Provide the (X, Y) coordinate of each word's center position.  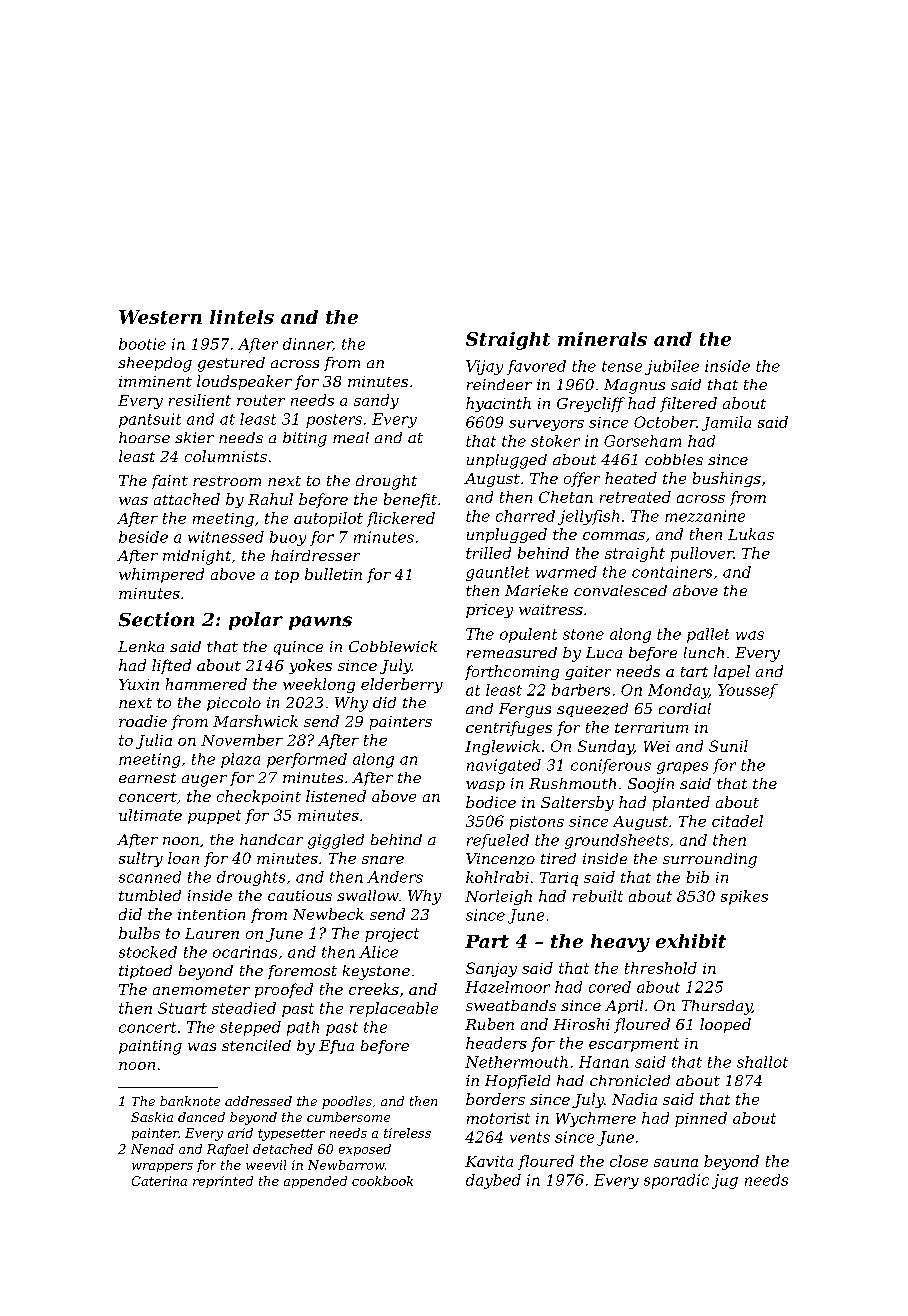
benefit (410, 500)
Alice (378, 952)
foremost (302, 972)
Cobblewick (393, 646)
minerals (602, 339)
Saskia (152, 1117)
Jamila (726, 423)
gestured (231, 364)
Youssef (748, 691)
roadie (143, 721)
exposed (365, 1150)
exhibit (691, 941)
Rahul (270, 499)
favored (536, 367)
